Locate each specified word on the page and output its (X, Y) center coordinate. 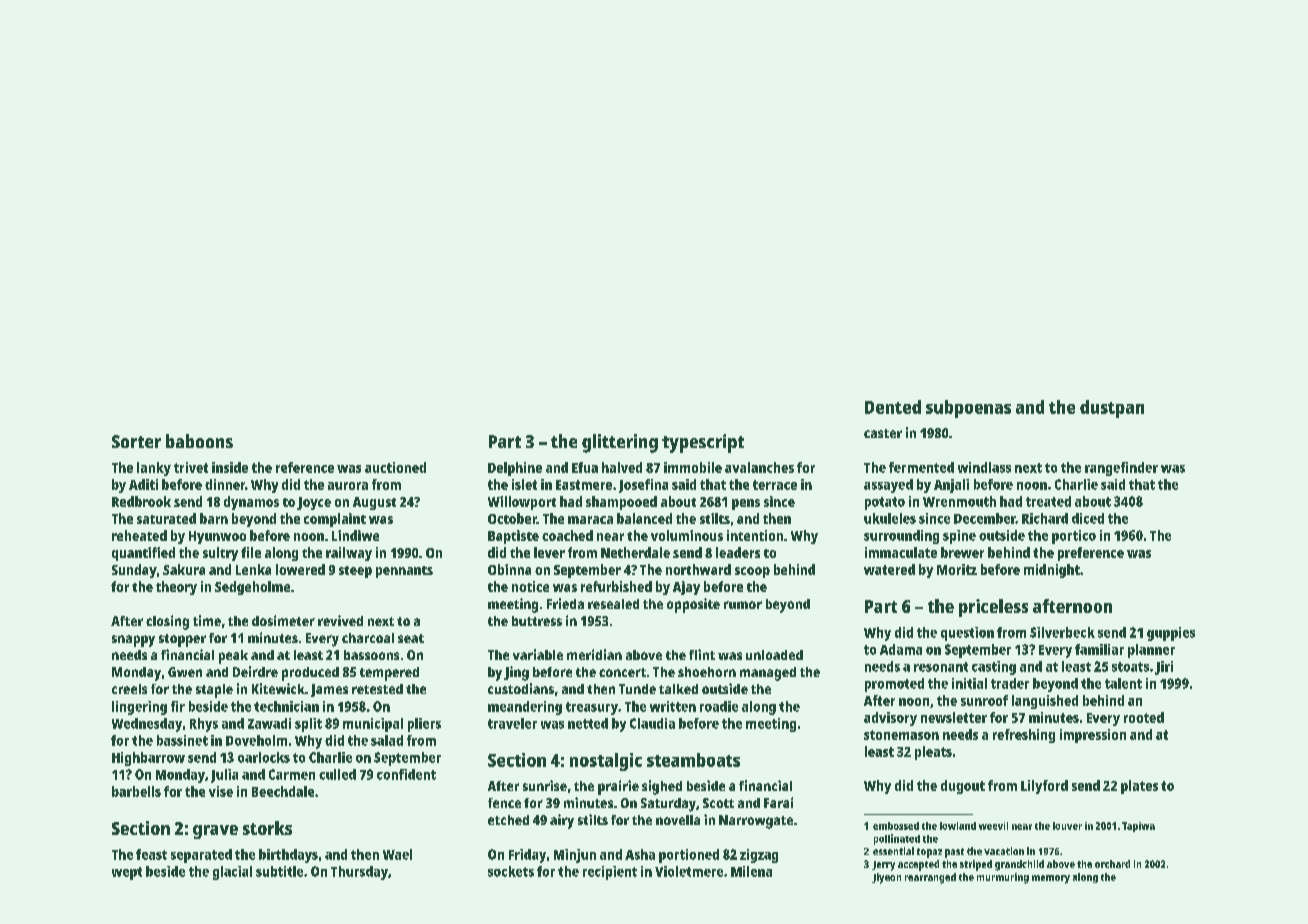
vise (221, 791)
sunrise (545, 785)
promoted (894, 685)
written (673, 706)
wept (127, 873)
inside (230, 467)
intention (755, 535)
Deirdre (255, 671)
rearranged (930, 878)
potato (885, 503)
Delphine (515, 469)
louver (1067, 826)
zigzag (759, 856)
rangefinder (1121, 469)
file (251, 552)
